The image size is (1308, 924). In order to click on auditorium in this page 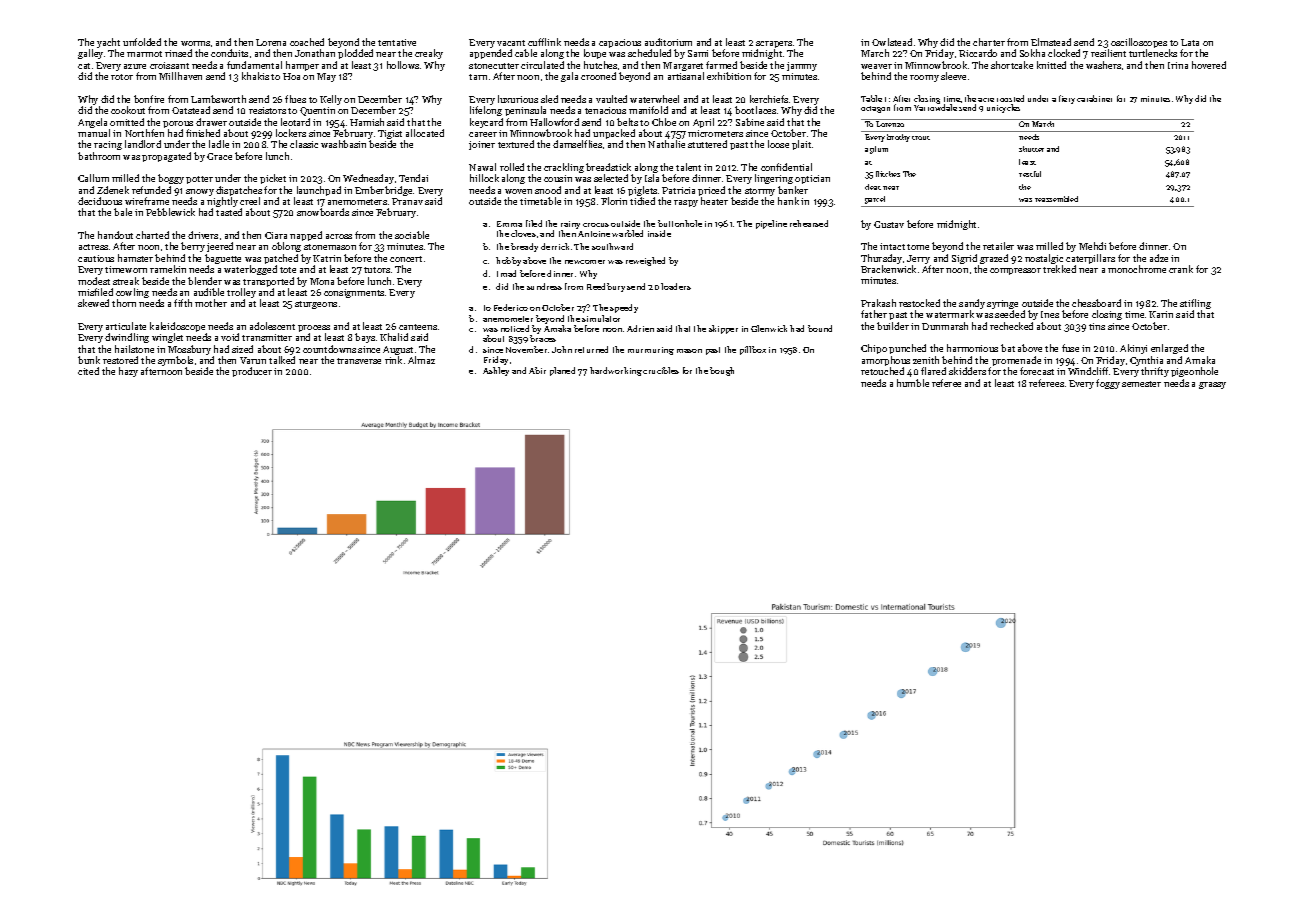, I will do `click(668, 42)`.
